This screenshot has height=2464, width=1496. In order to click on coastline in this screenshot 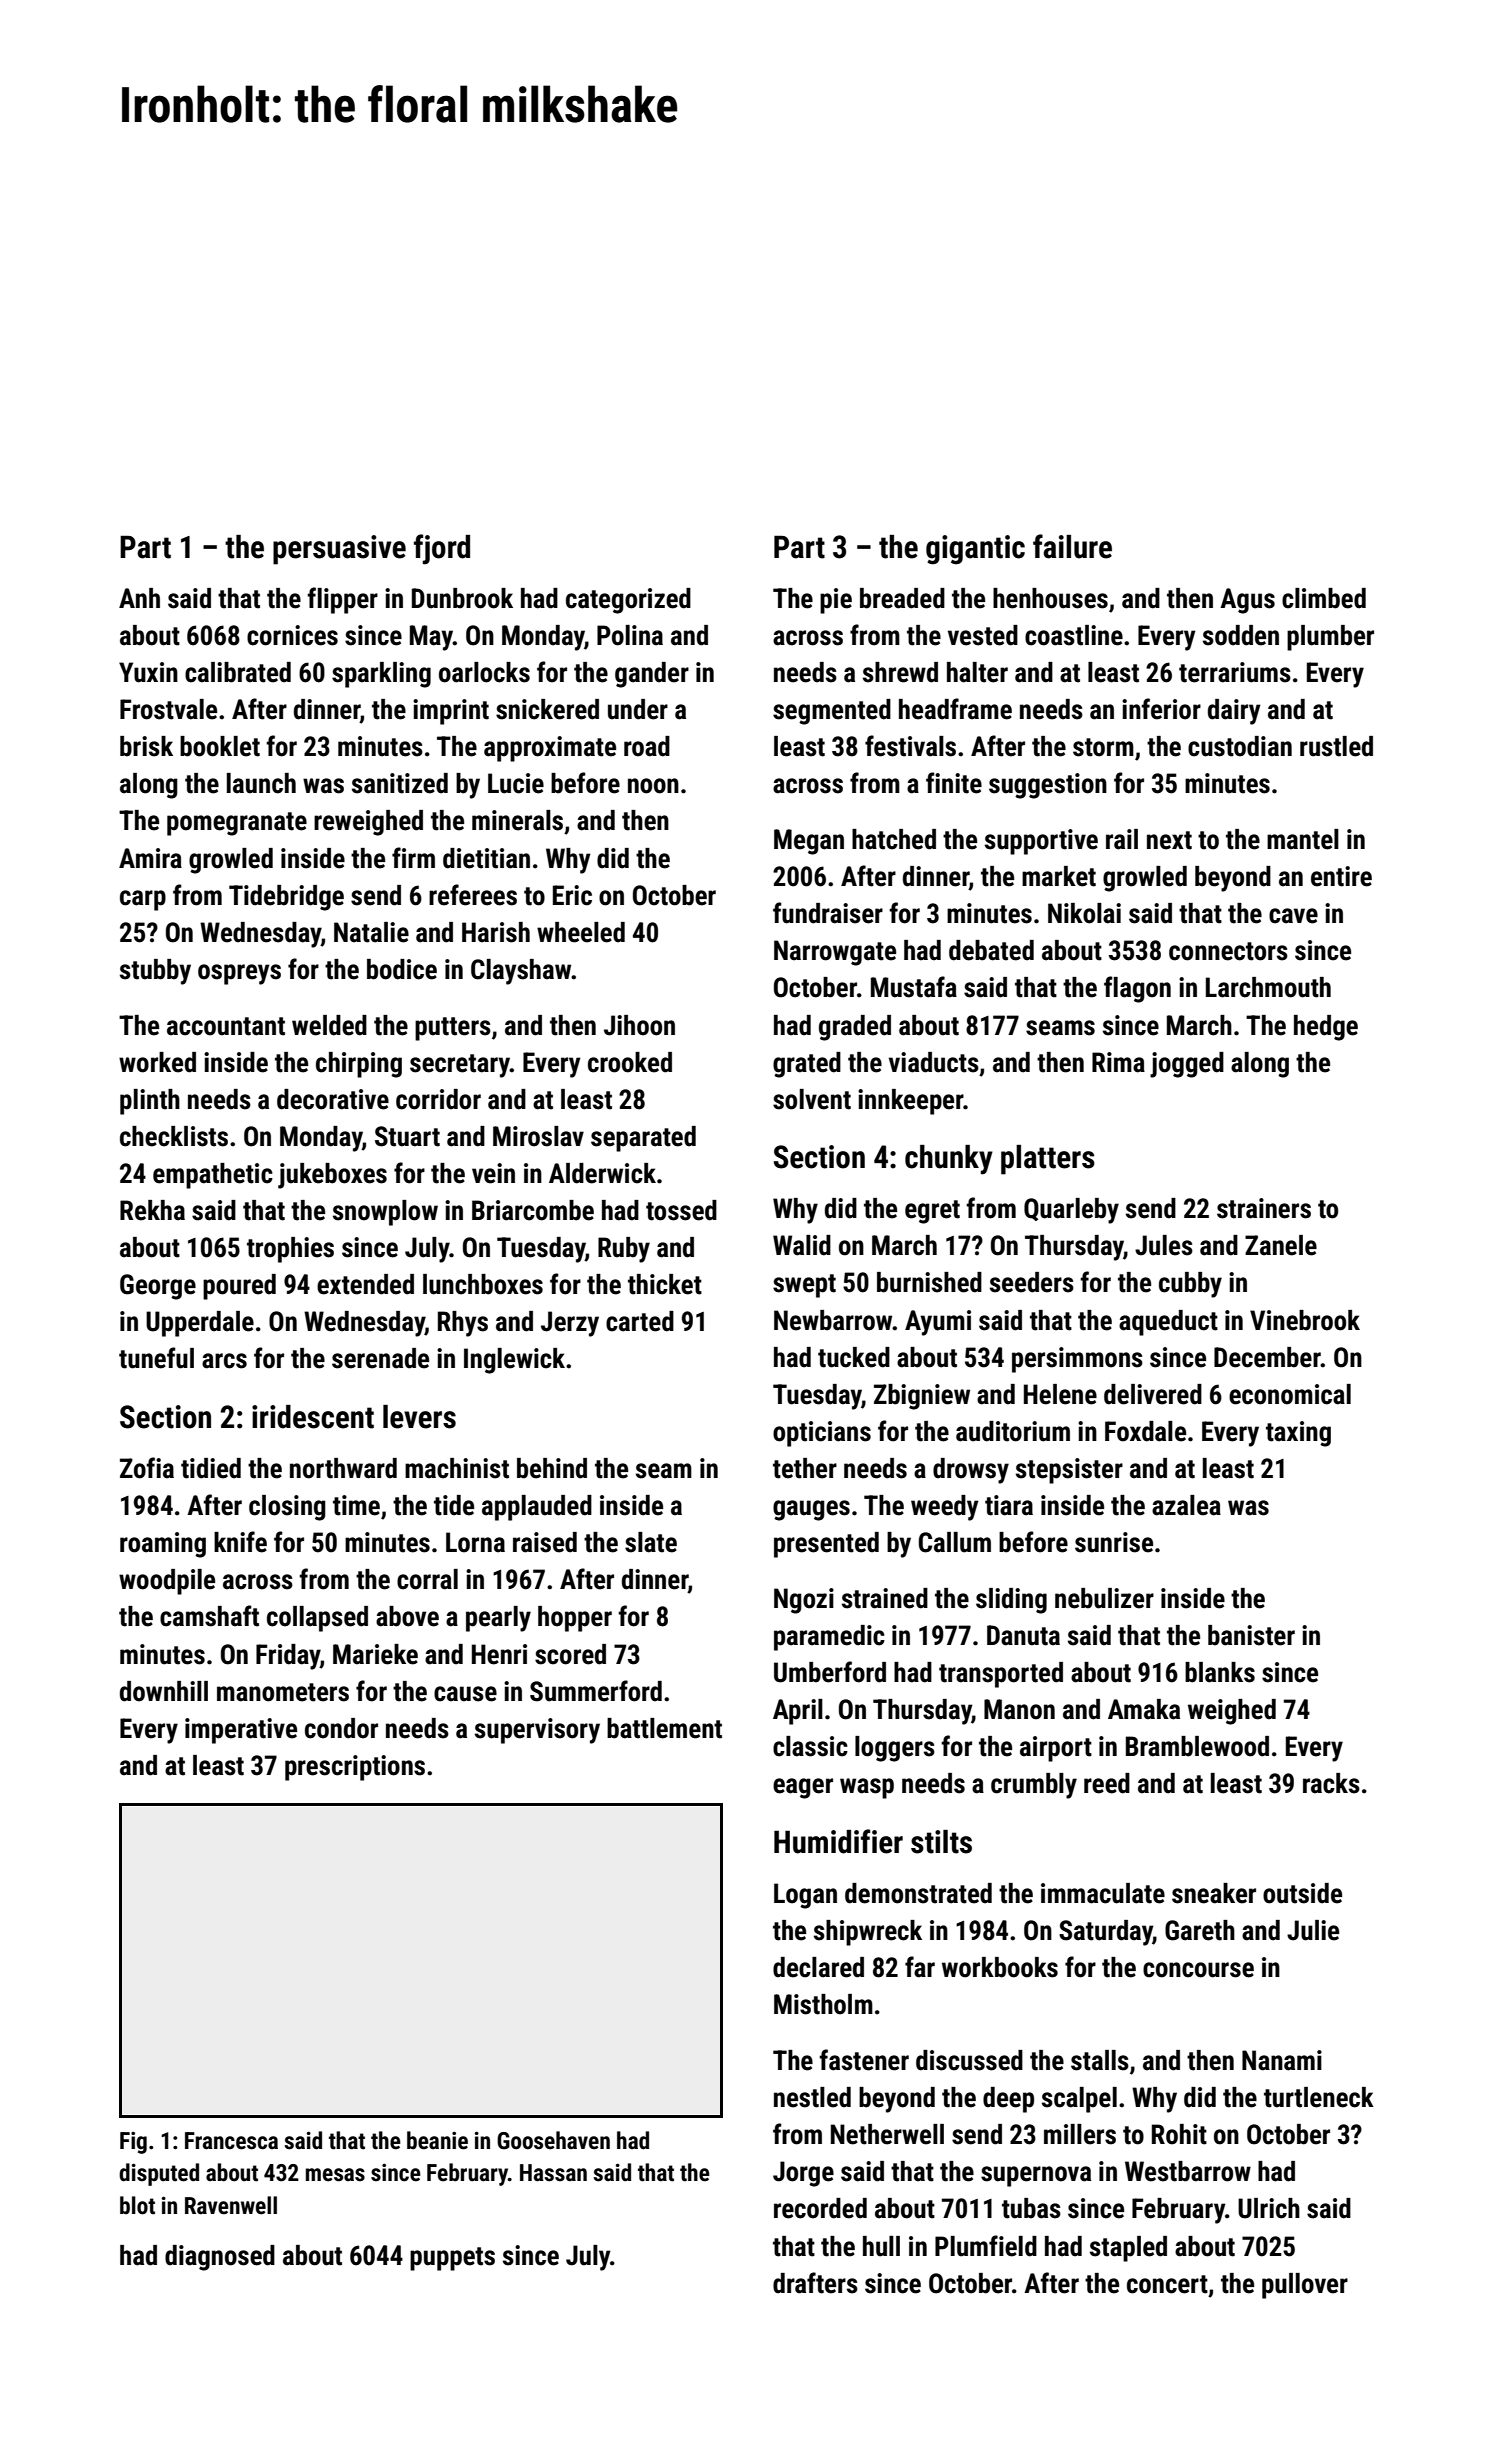, I will do `click(1074, 635)`.
